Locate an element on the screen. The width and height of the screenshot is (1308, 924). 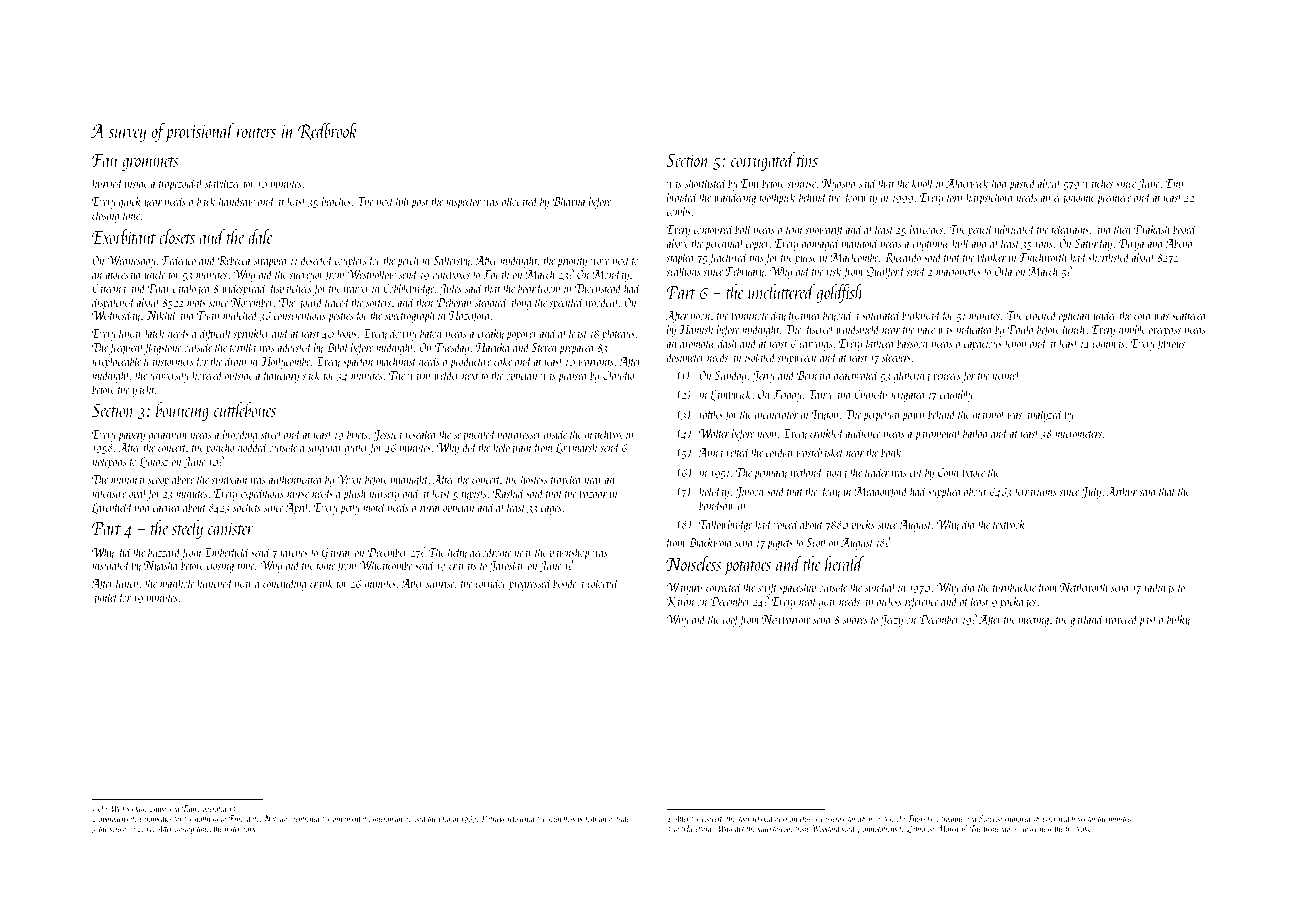
roof is located at coordinates (731, 620).
